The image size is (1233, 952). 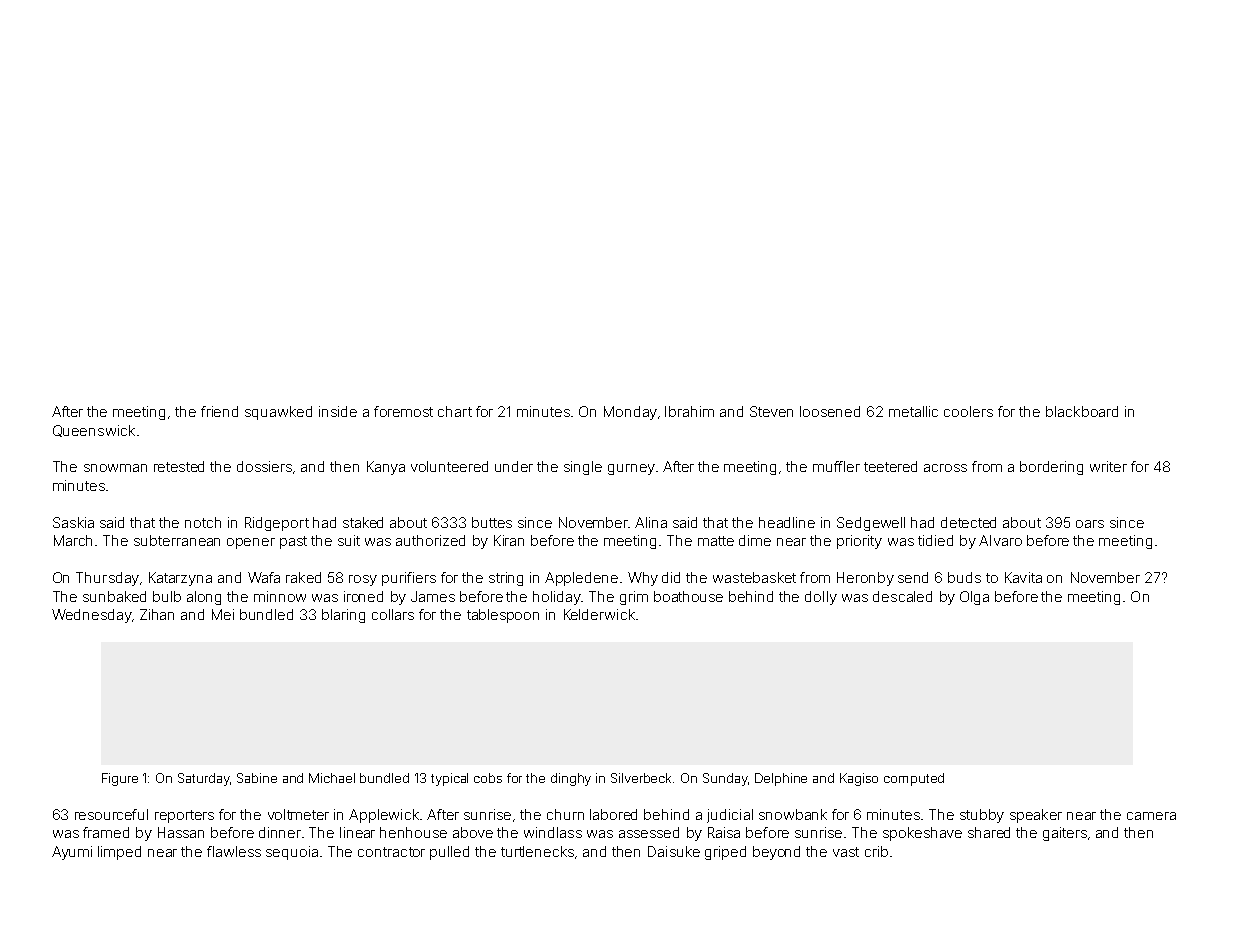 What do you see at coordinates (599, 614) in the image?
I see `Kelderwick` at bounding box center [599, 614].
